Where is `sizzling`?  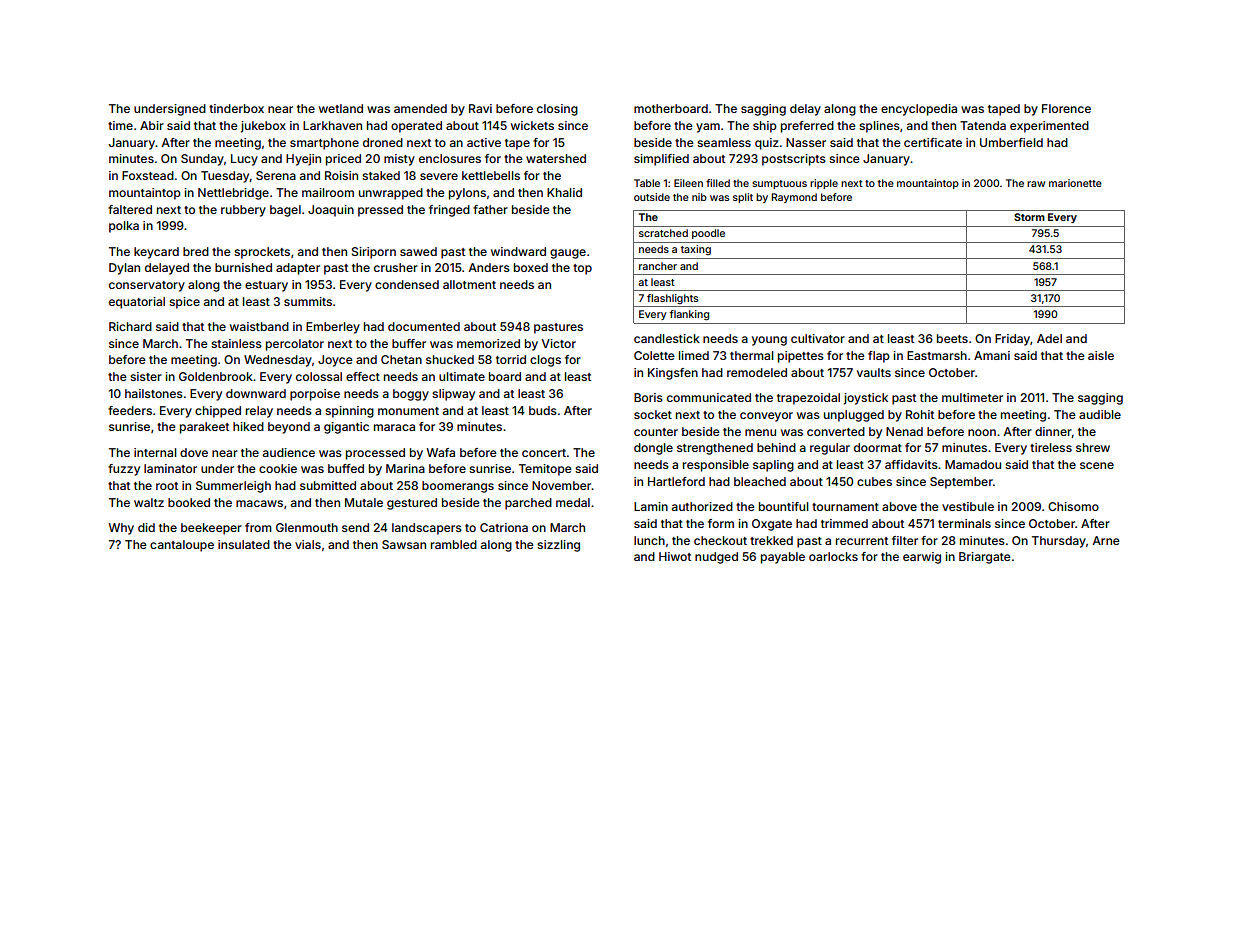
sizzling is located at coordinates (558, 546).
